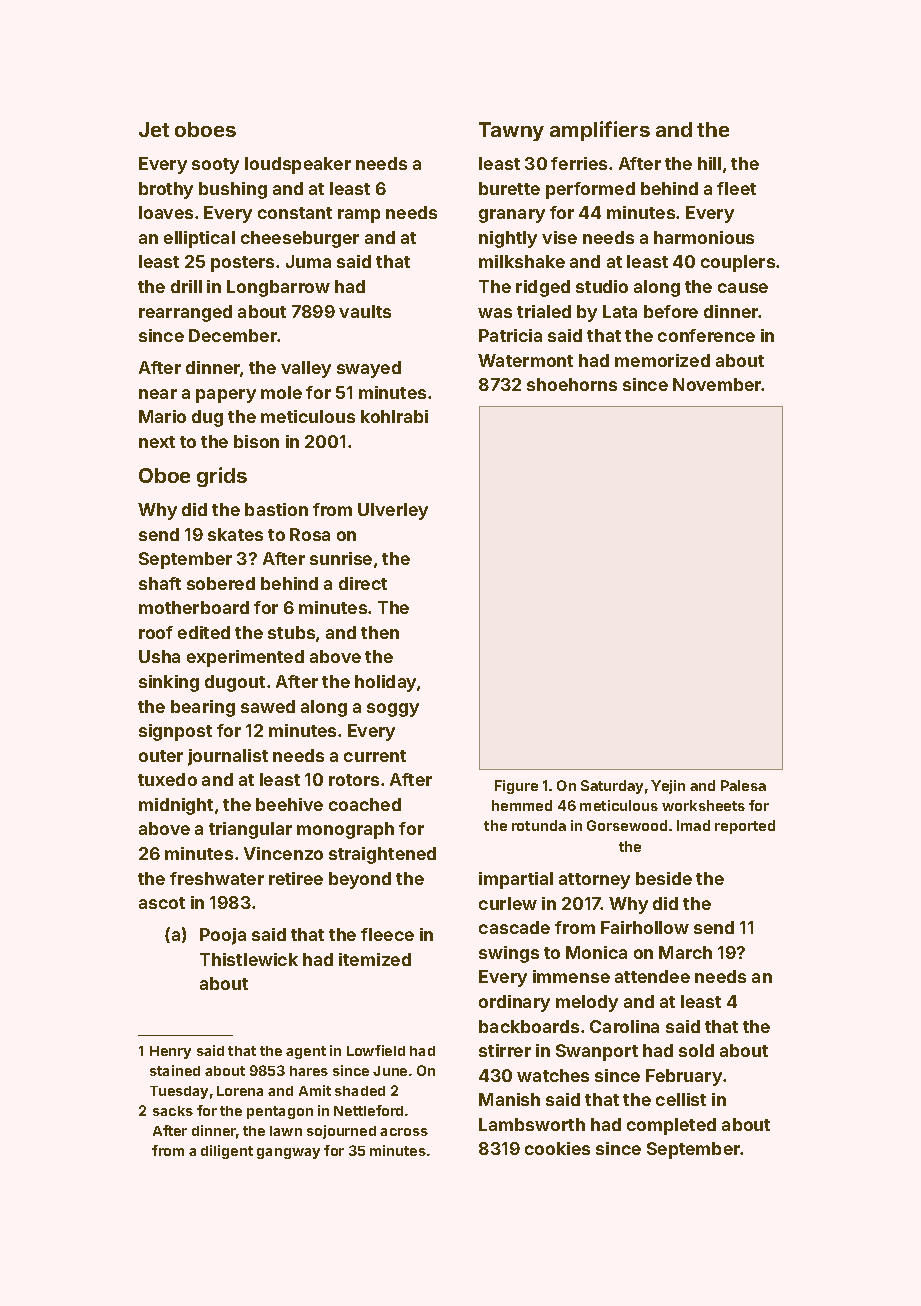 This screenshot has height=1306, width=921. What do you see at coordinates (194, 607) in the screenshot?
I see `motherboard` at bounding box center [194, 607].
